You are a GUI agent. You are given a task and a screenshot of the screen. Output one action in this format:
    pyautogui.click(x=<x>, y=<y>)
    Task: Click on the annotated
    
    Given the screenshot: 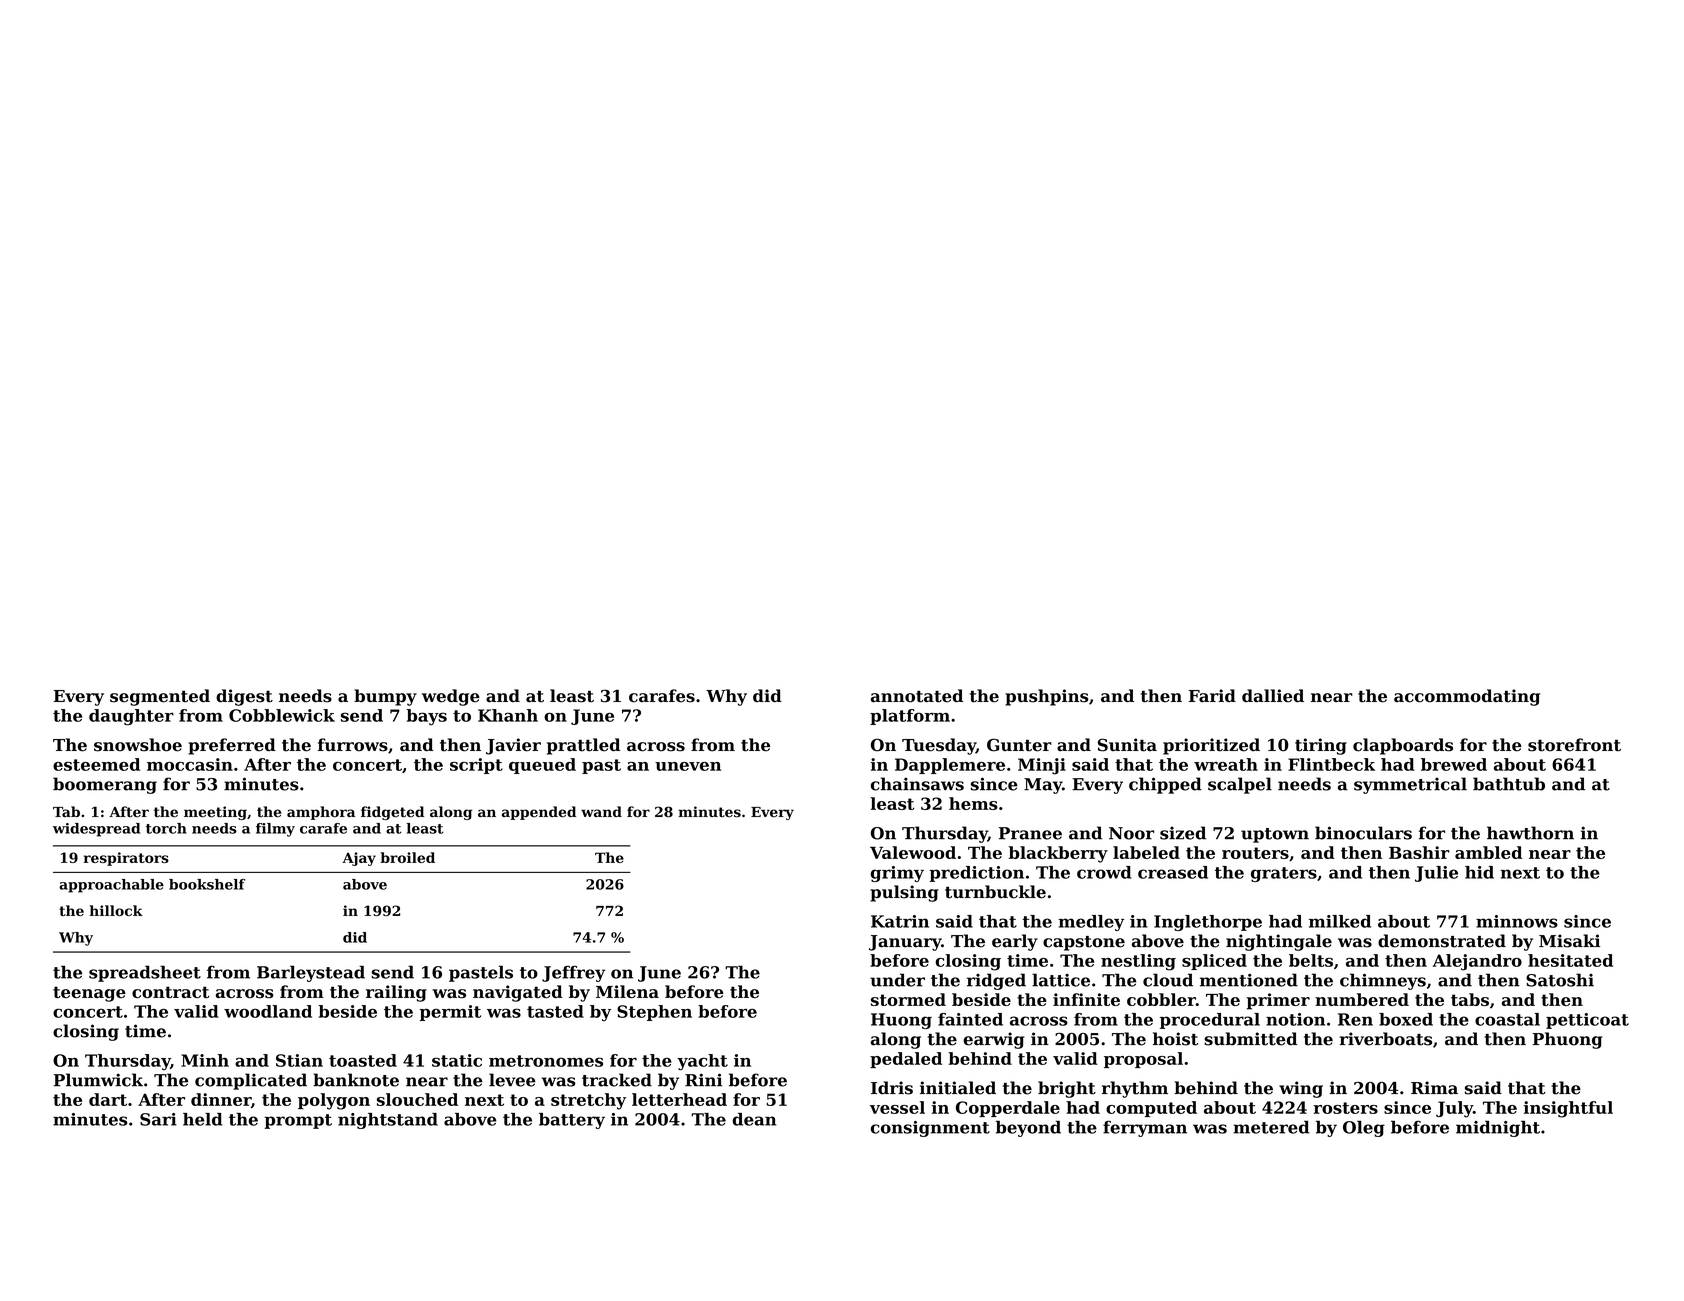 What is the action you would take?
    pyautogui.click(x=917, y=696)
